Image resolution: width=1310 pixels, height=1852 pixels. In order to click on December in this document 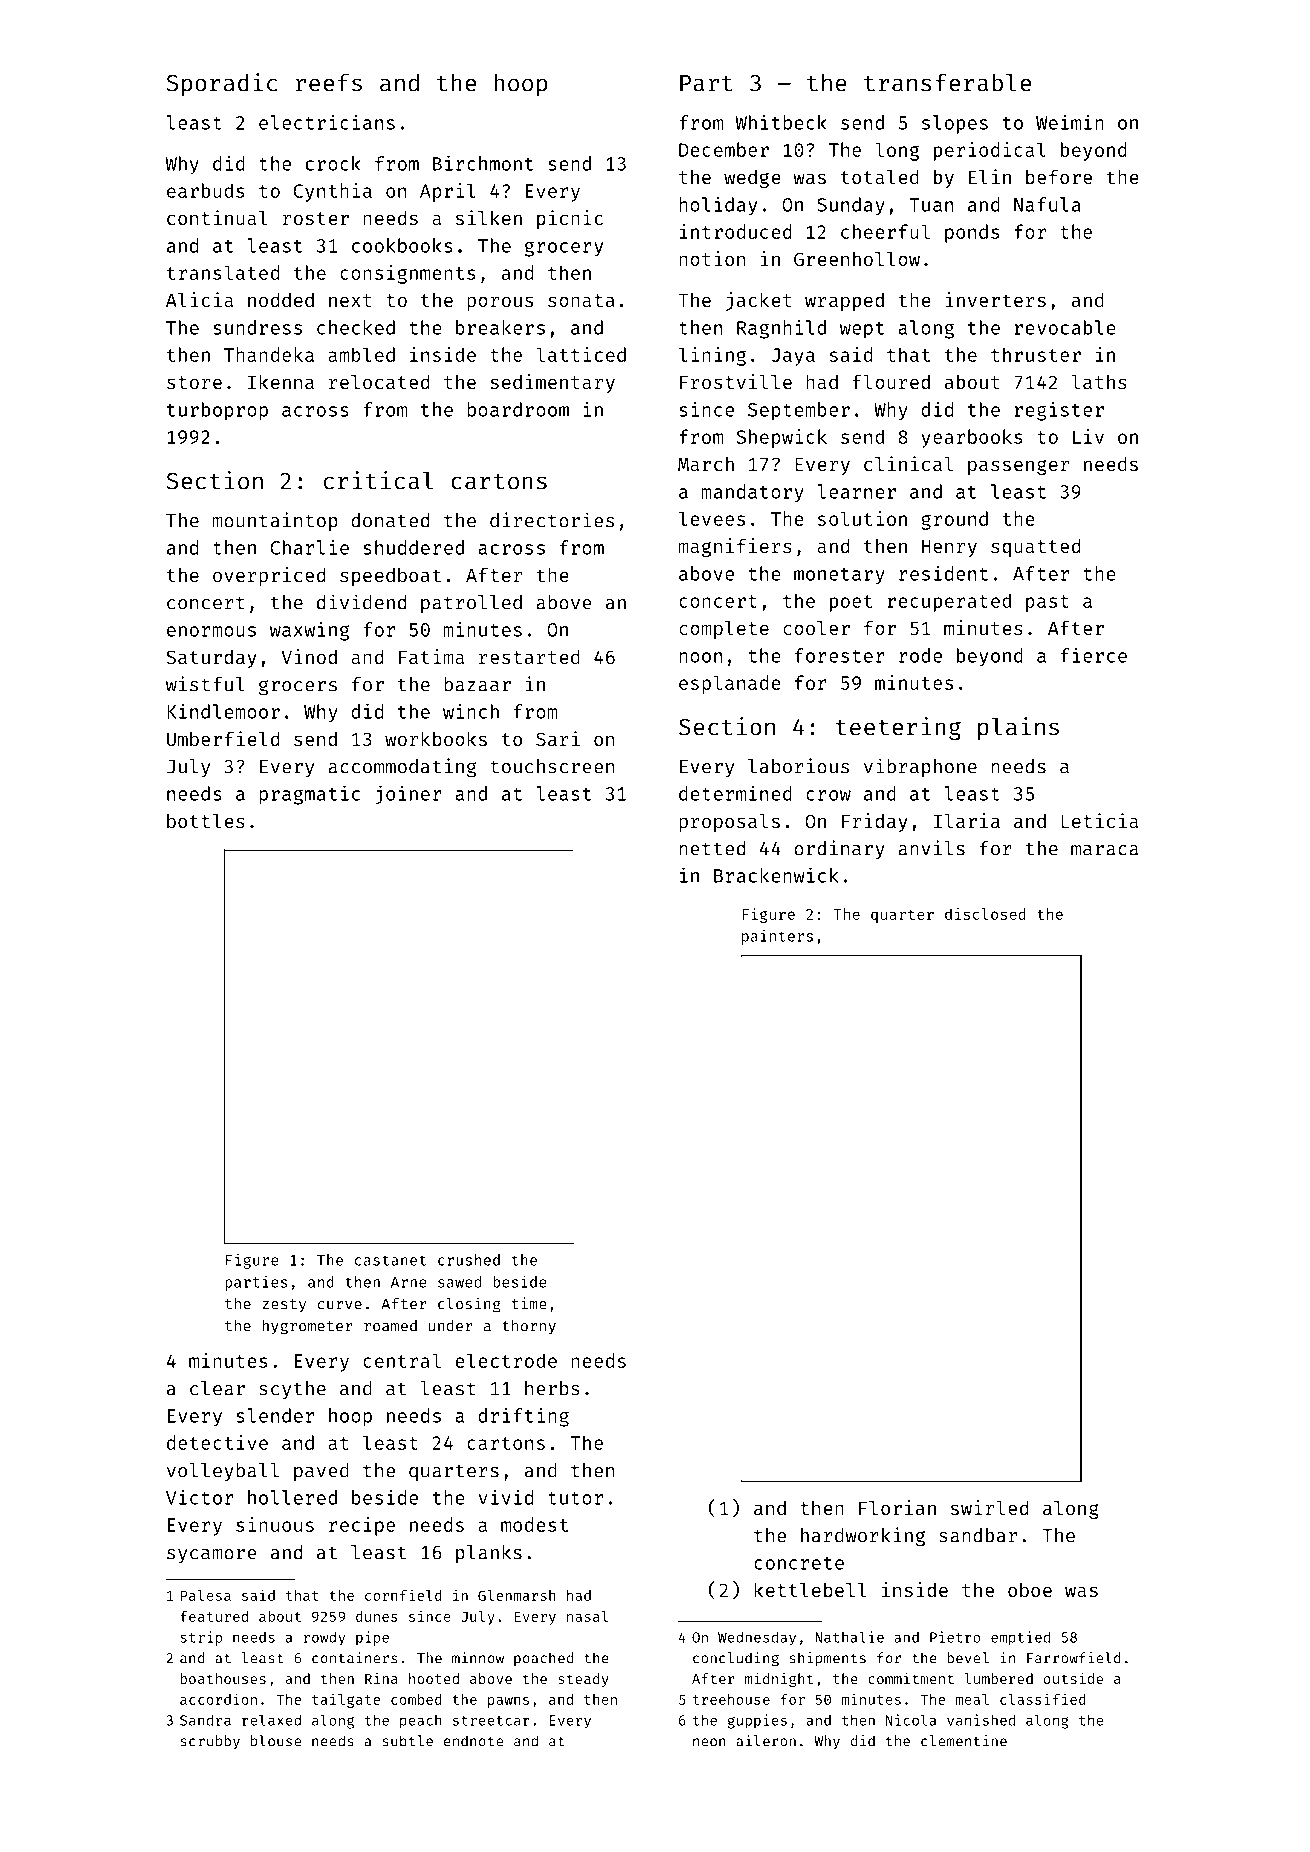, I will do `click(724, 149)`.
